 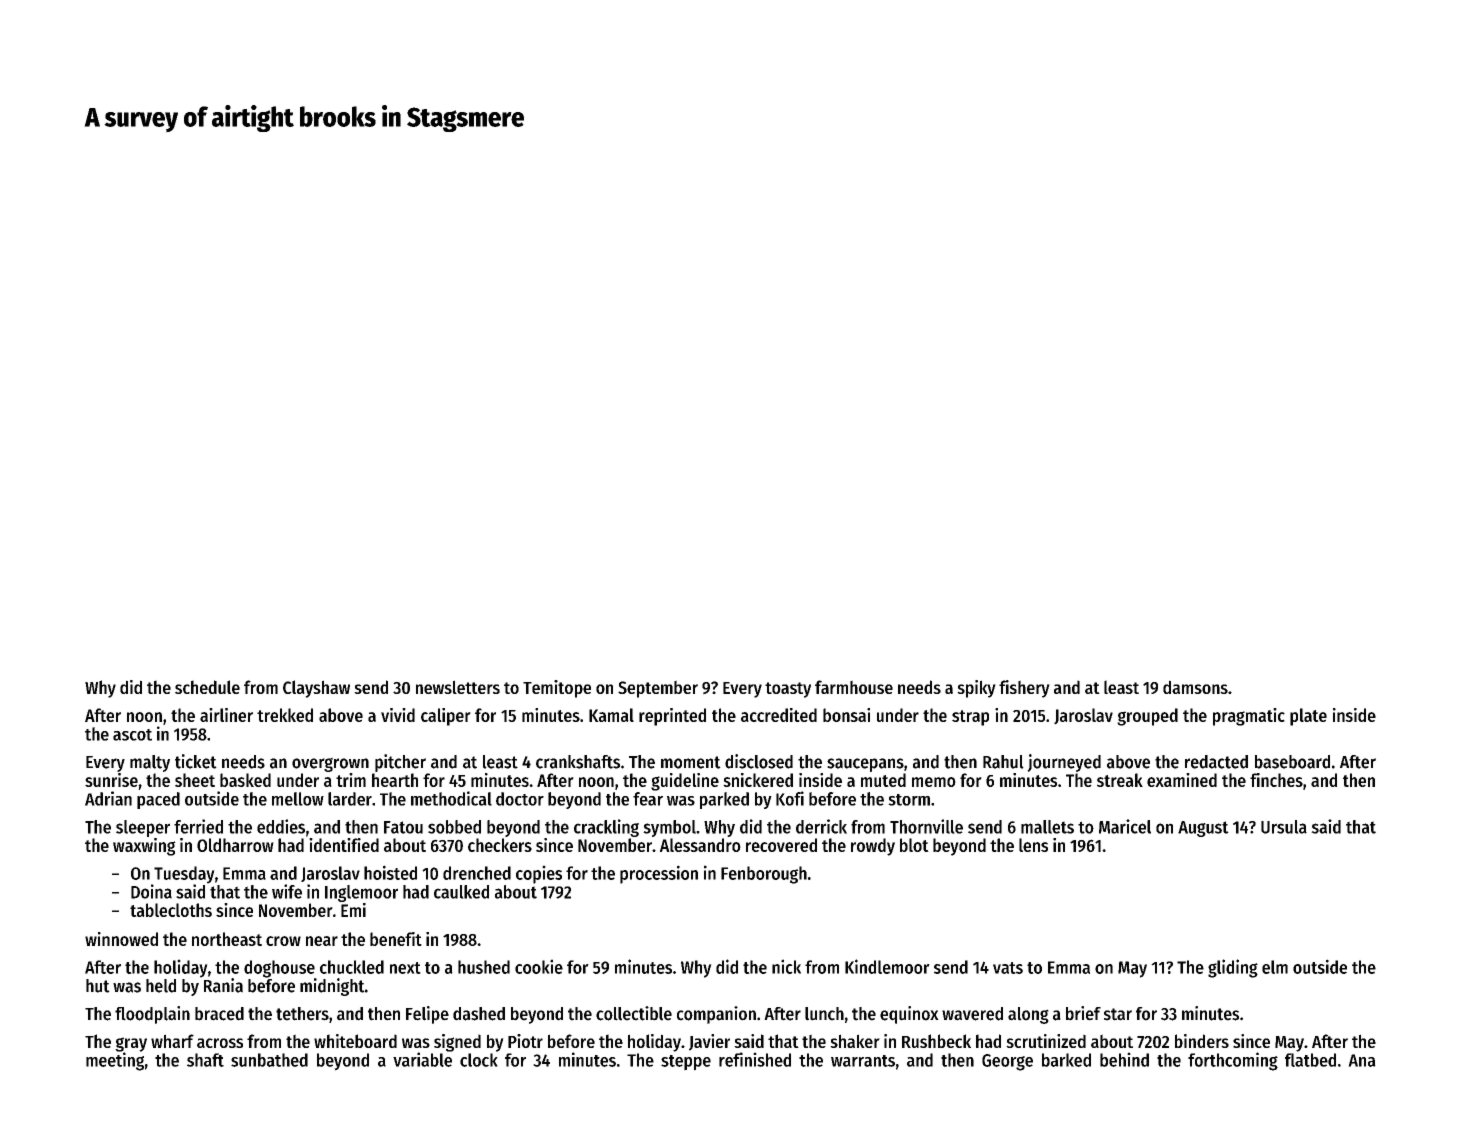 What do you see at coordinates (355, 1041) in the image?
I see `whiteboard` at bounding box center [355, 1041].
